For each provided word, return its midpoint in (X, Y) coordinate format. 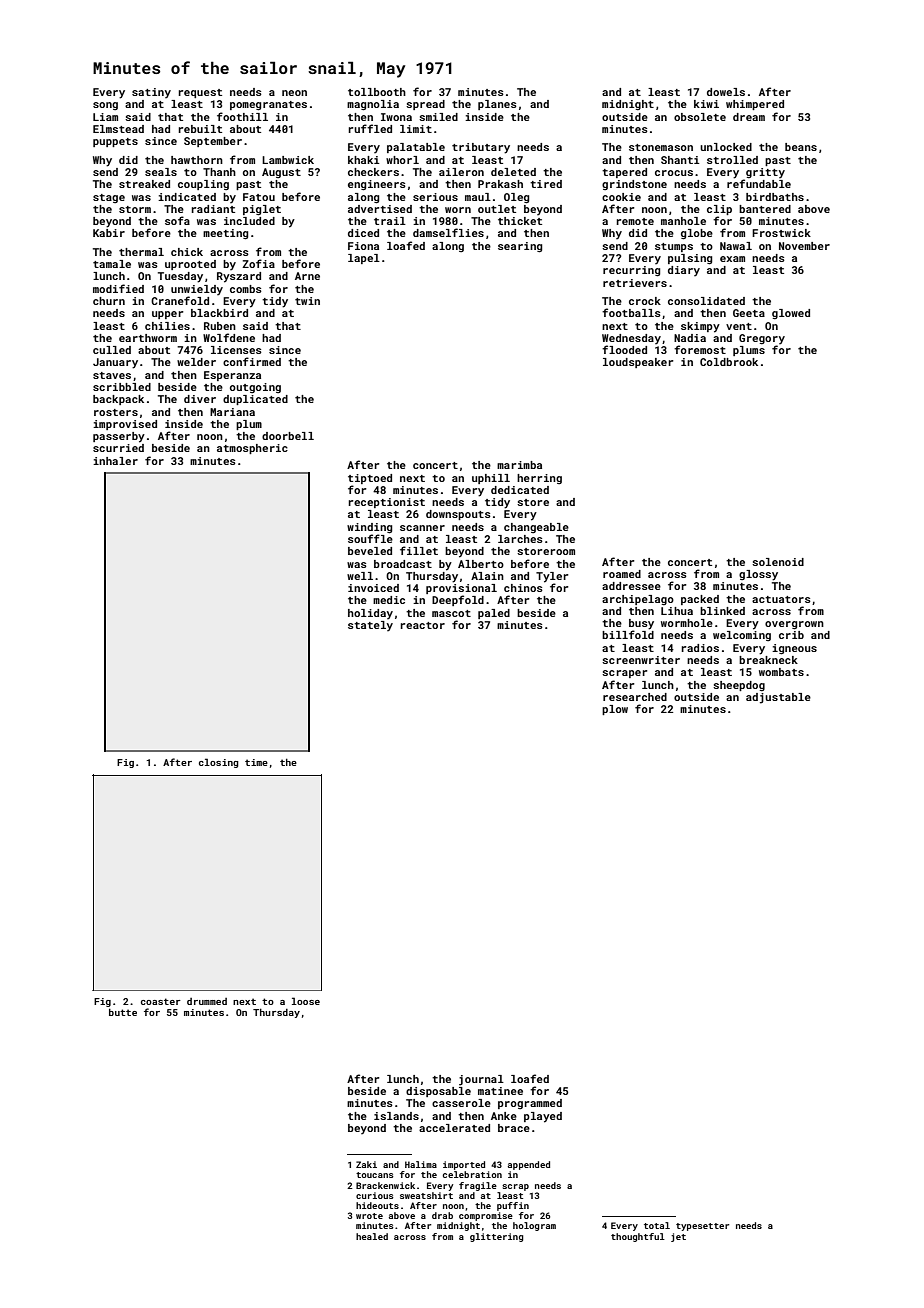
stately (370, 626)
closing (219, 763)
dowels (726, 92)
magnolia (373, 105)
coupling (203, 185)
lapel (364, 259)
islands (396, 1116)
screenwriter (641, 660)
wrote (369, 1216)
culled (112, 350)
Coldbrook (729, 362)
